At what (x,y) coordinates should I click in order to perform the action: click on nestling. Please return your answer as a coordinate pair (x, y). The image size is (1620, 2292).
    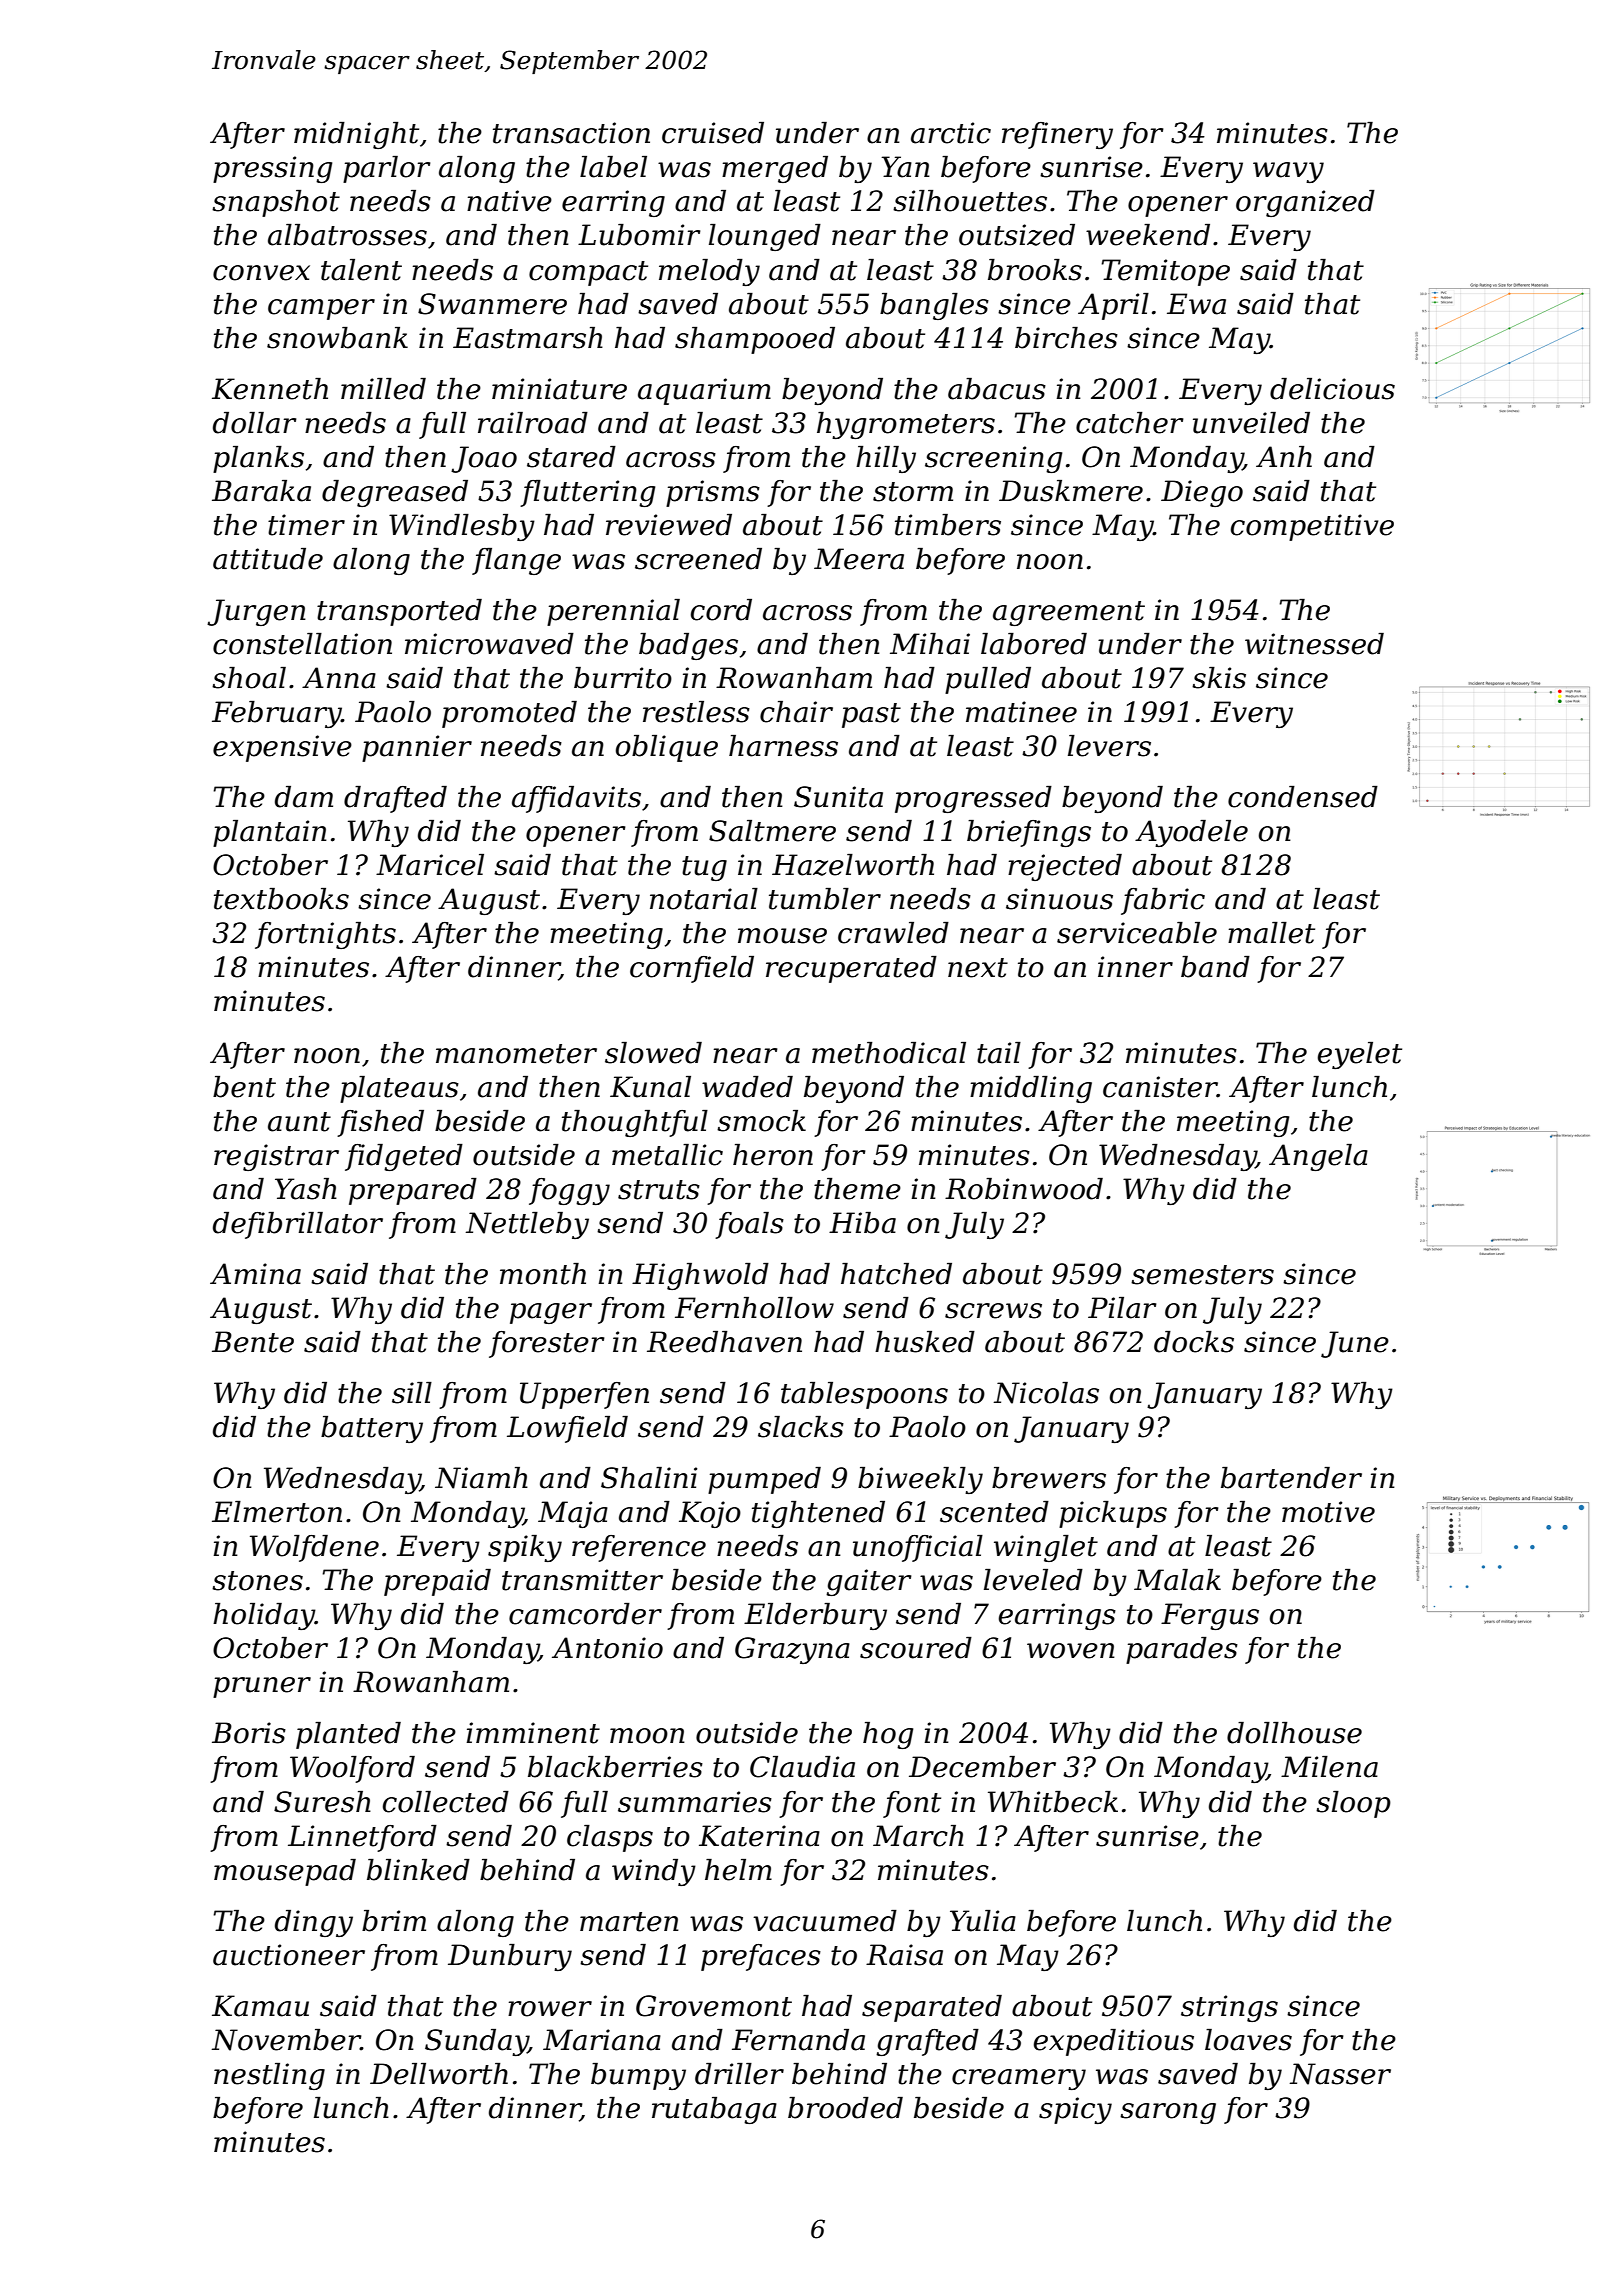
    Looking at the image, I should click on (269, 2076).
